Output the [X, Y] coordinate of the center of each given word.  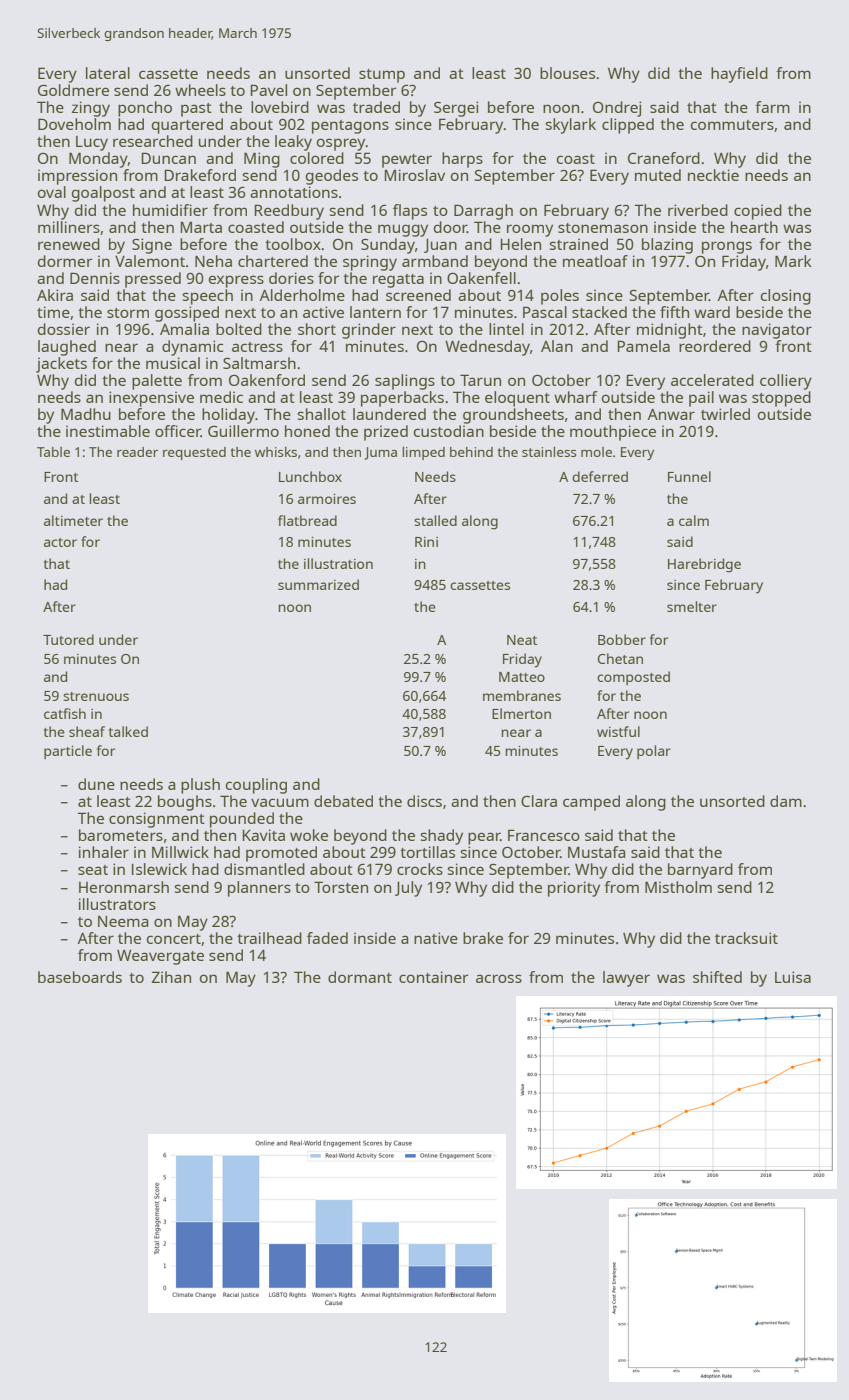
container [433, 977]
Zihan [171, 977]
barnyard [700, 871]
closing [786, 297]
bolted [239, 329]
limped [423, 453]
